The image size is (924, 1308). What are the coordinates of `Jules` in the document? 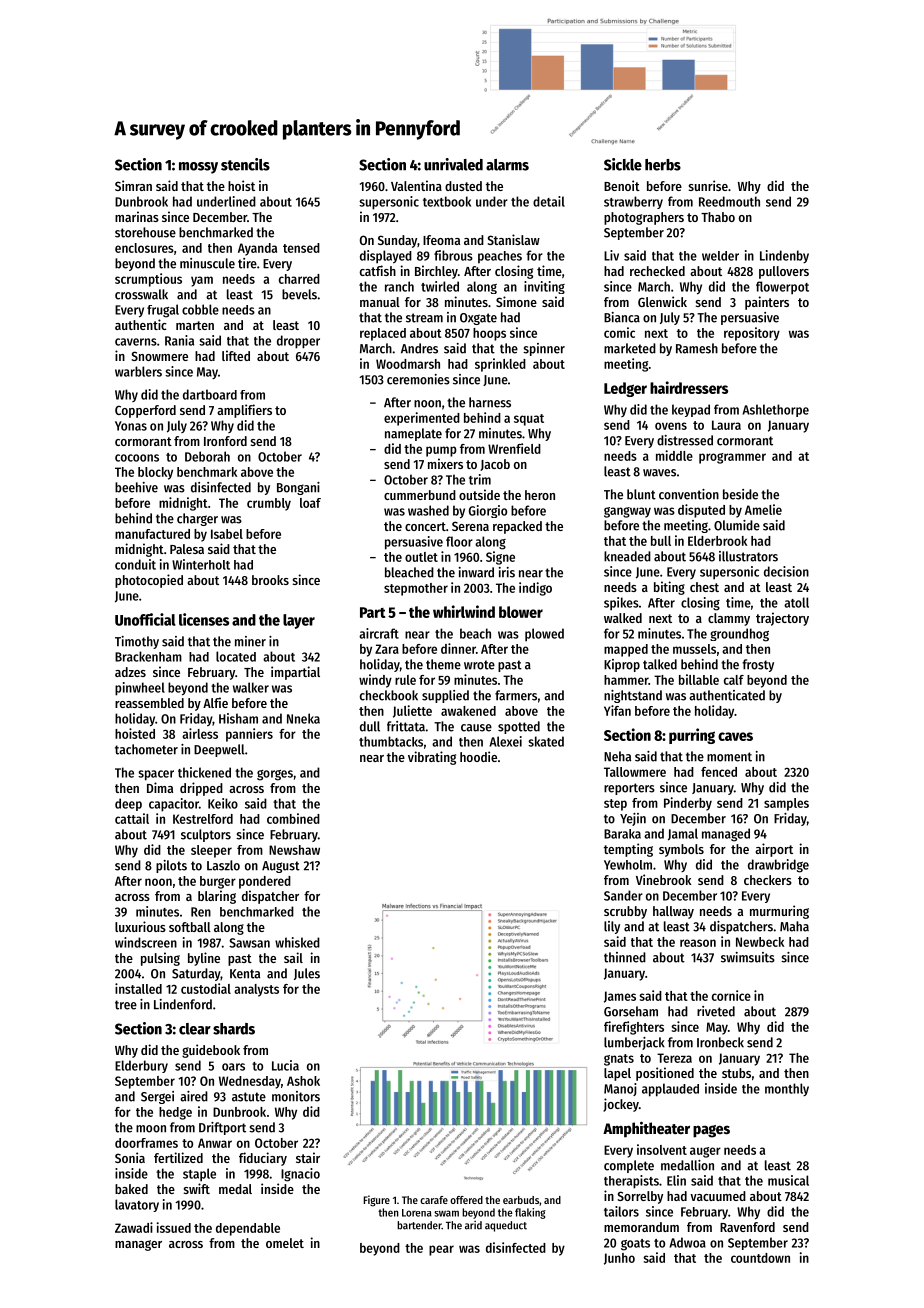 It's located at (307, 974).
